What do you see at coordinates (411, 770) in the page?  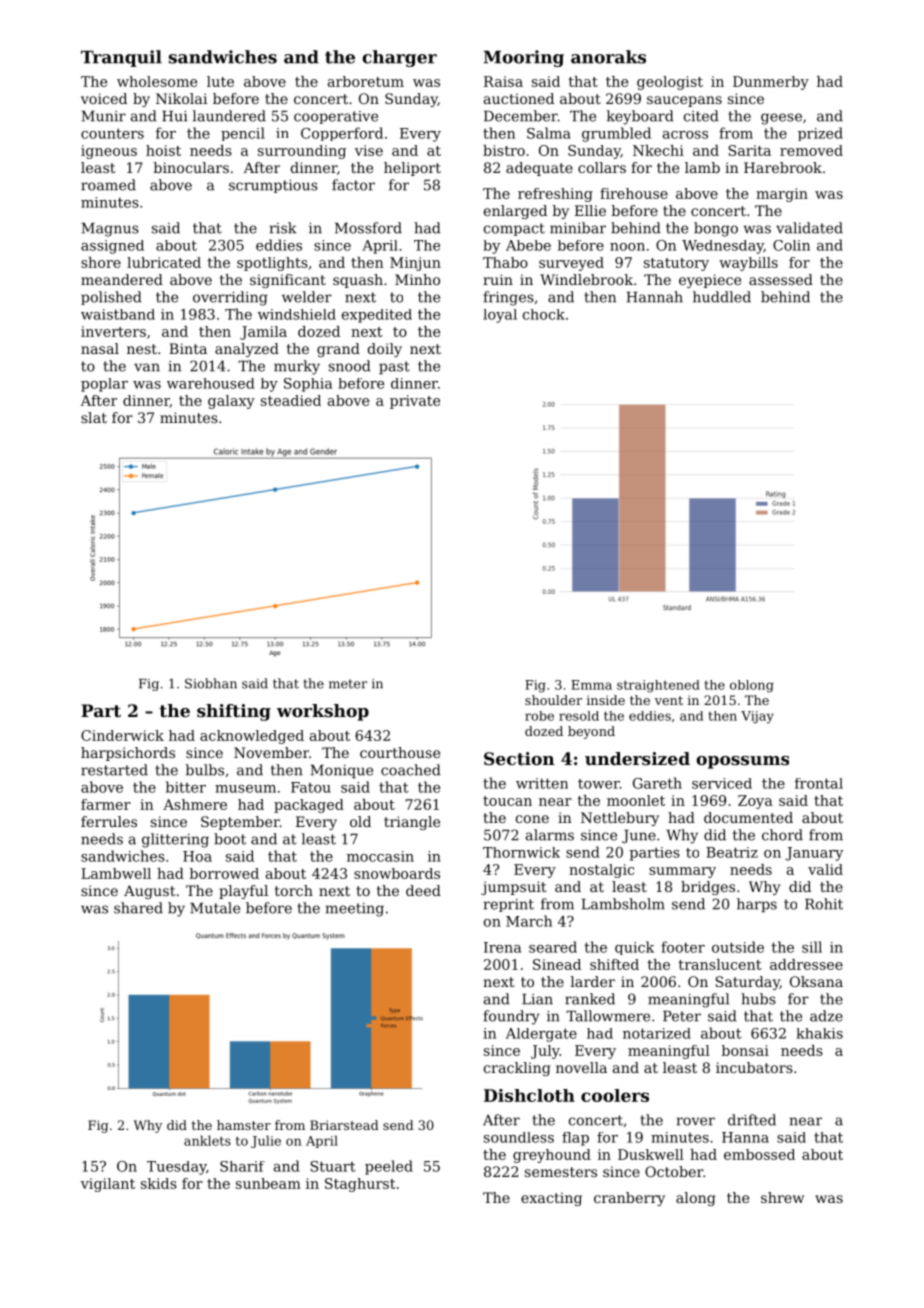 I see `coached` at bounding box center [411, 770].
